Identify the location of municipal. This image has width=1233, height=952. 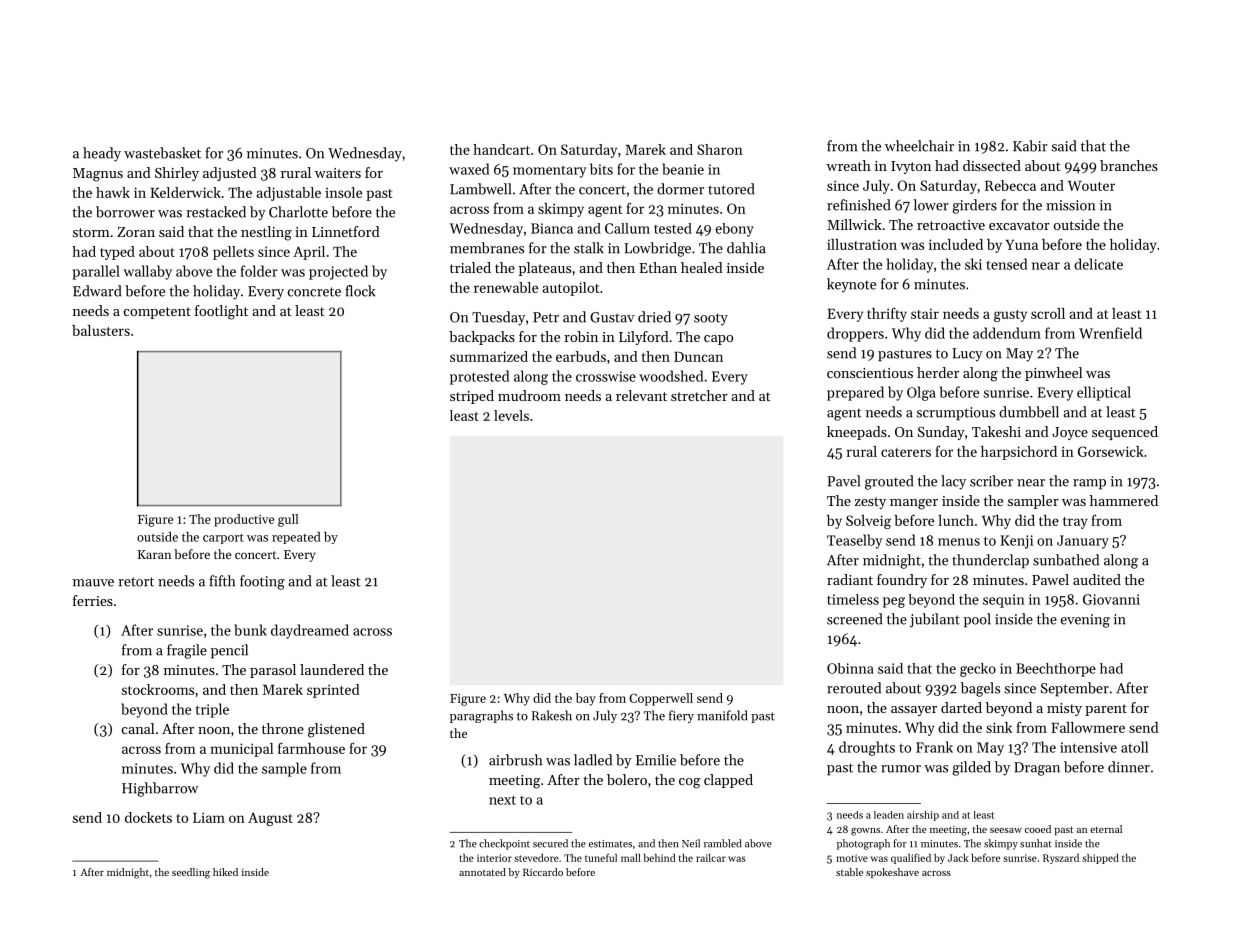
(241, 750).
